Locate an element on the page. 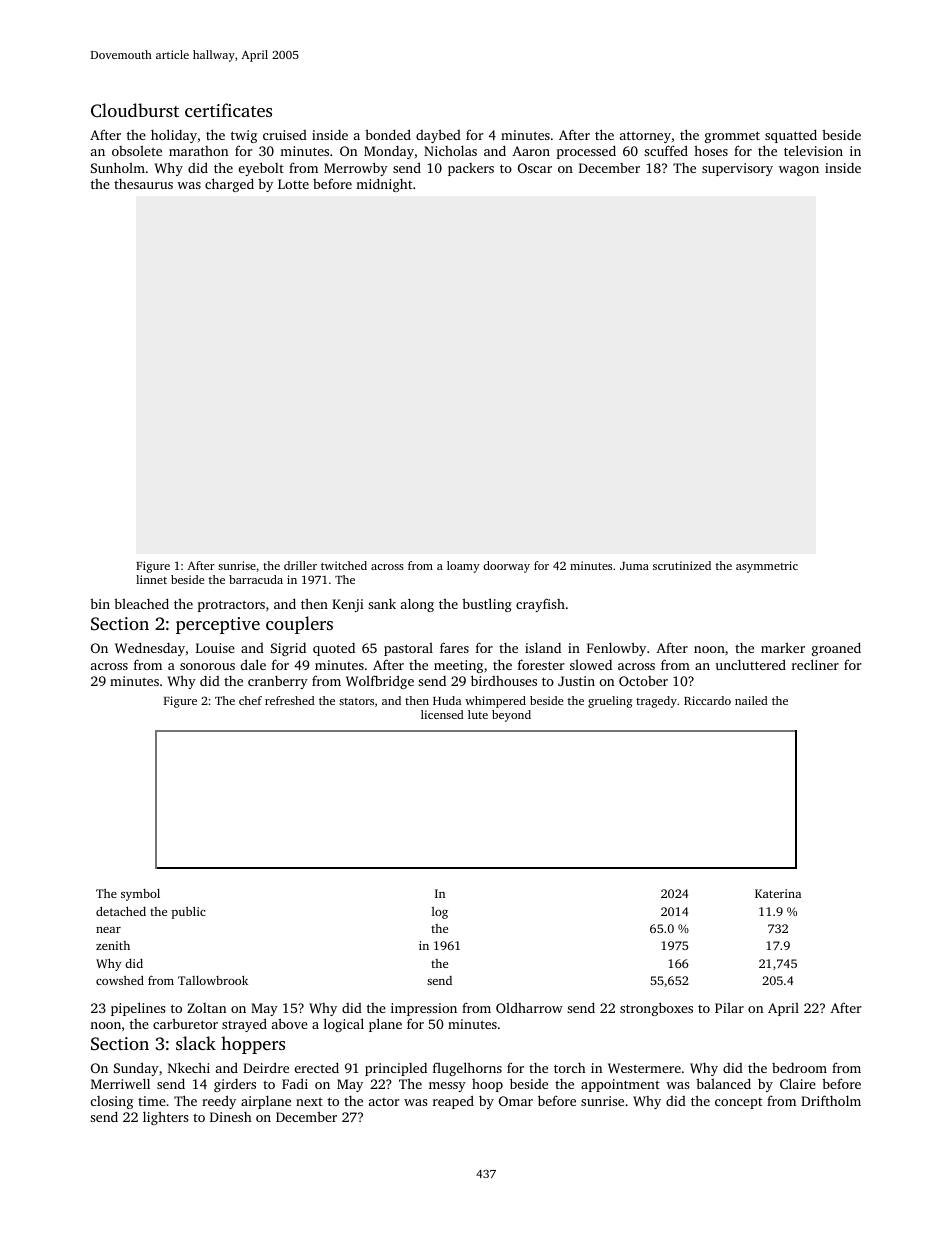 The image size is (952, 1233). Kenji is located at coordinates (348, 605).
